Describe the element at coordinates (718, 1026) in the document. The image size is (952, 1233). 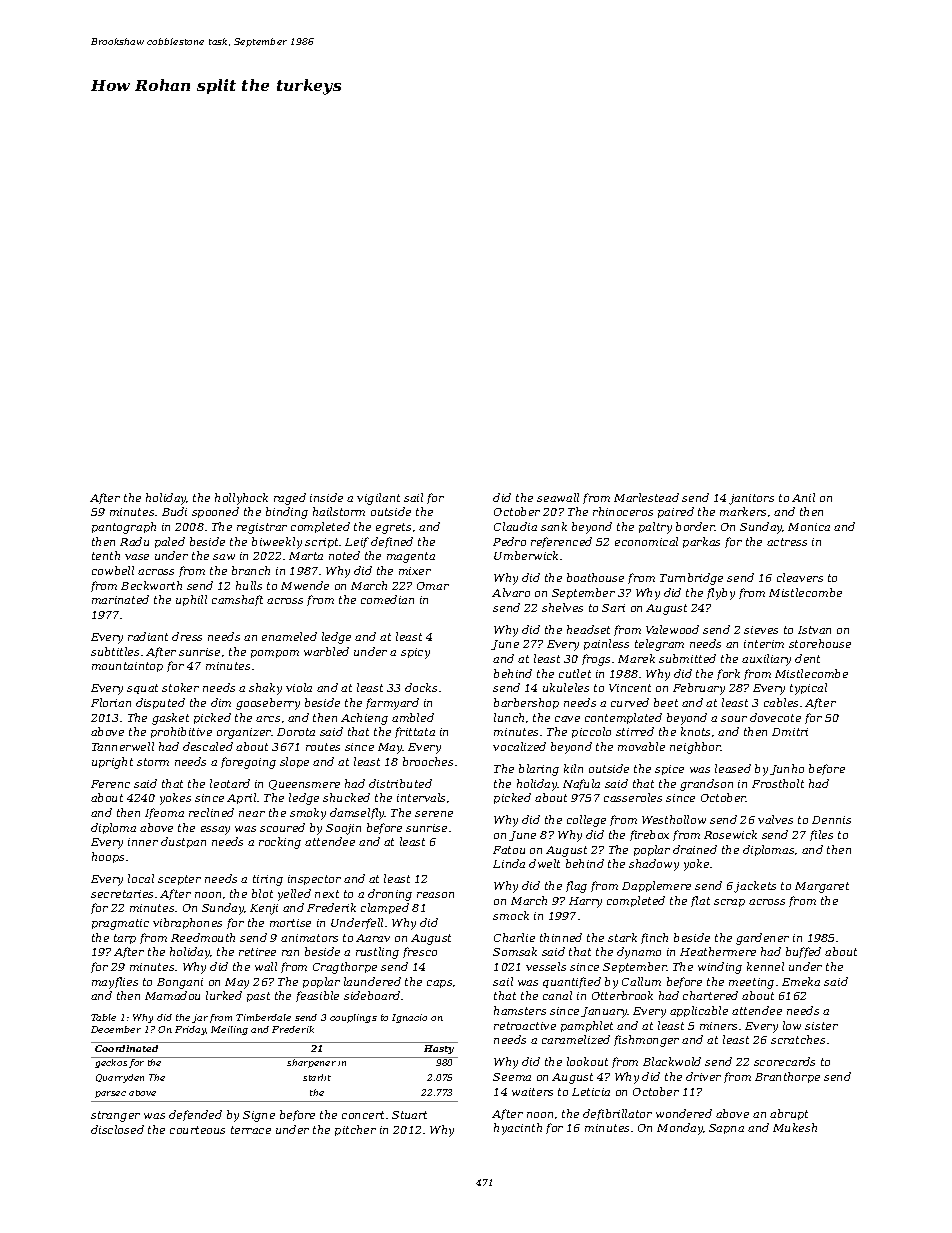
I see `miners` at that location.
